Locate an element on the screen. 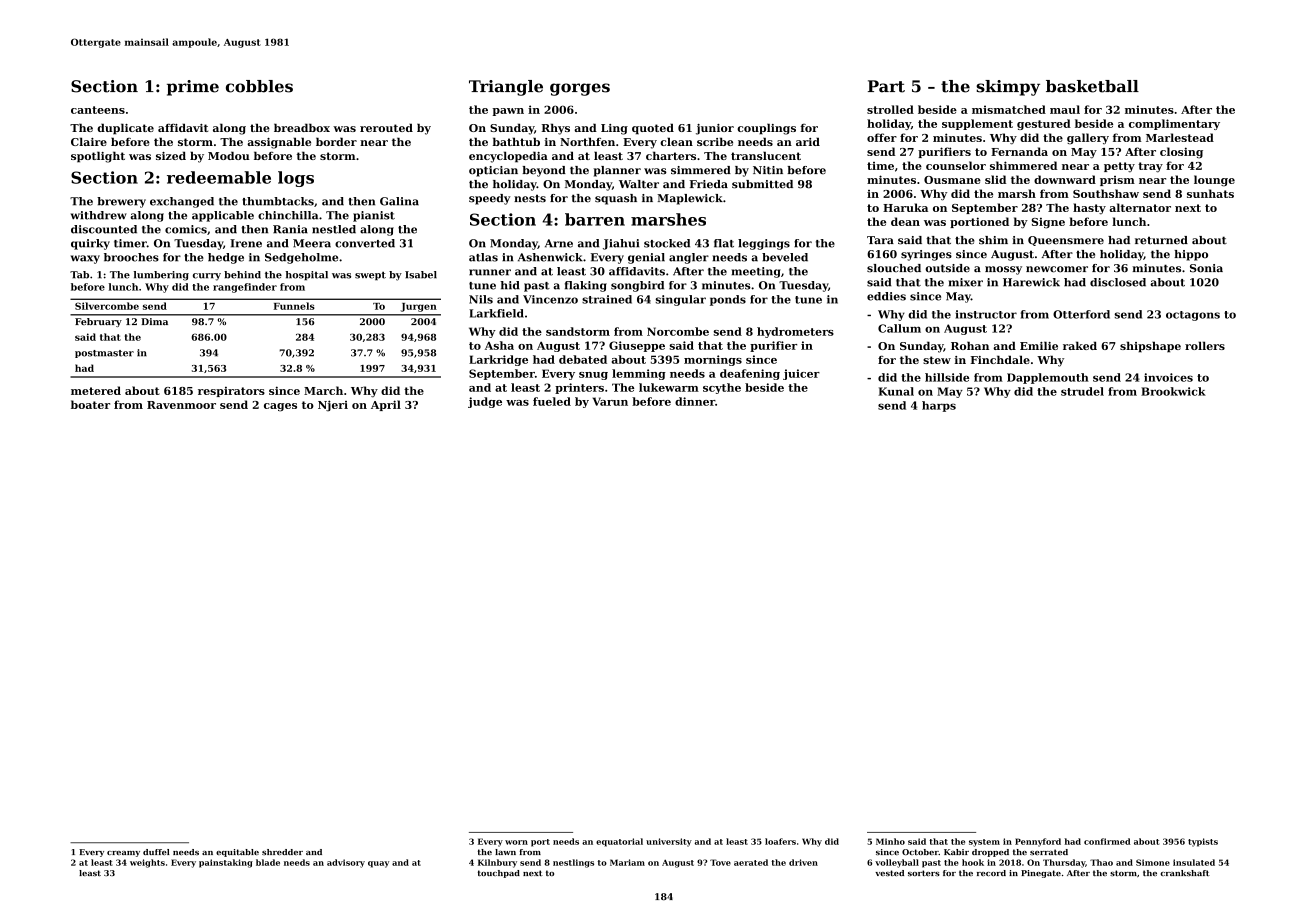 The height and width of the screenshot is (924, 1308). Brookwick is located at coordinates (1173, 391).
